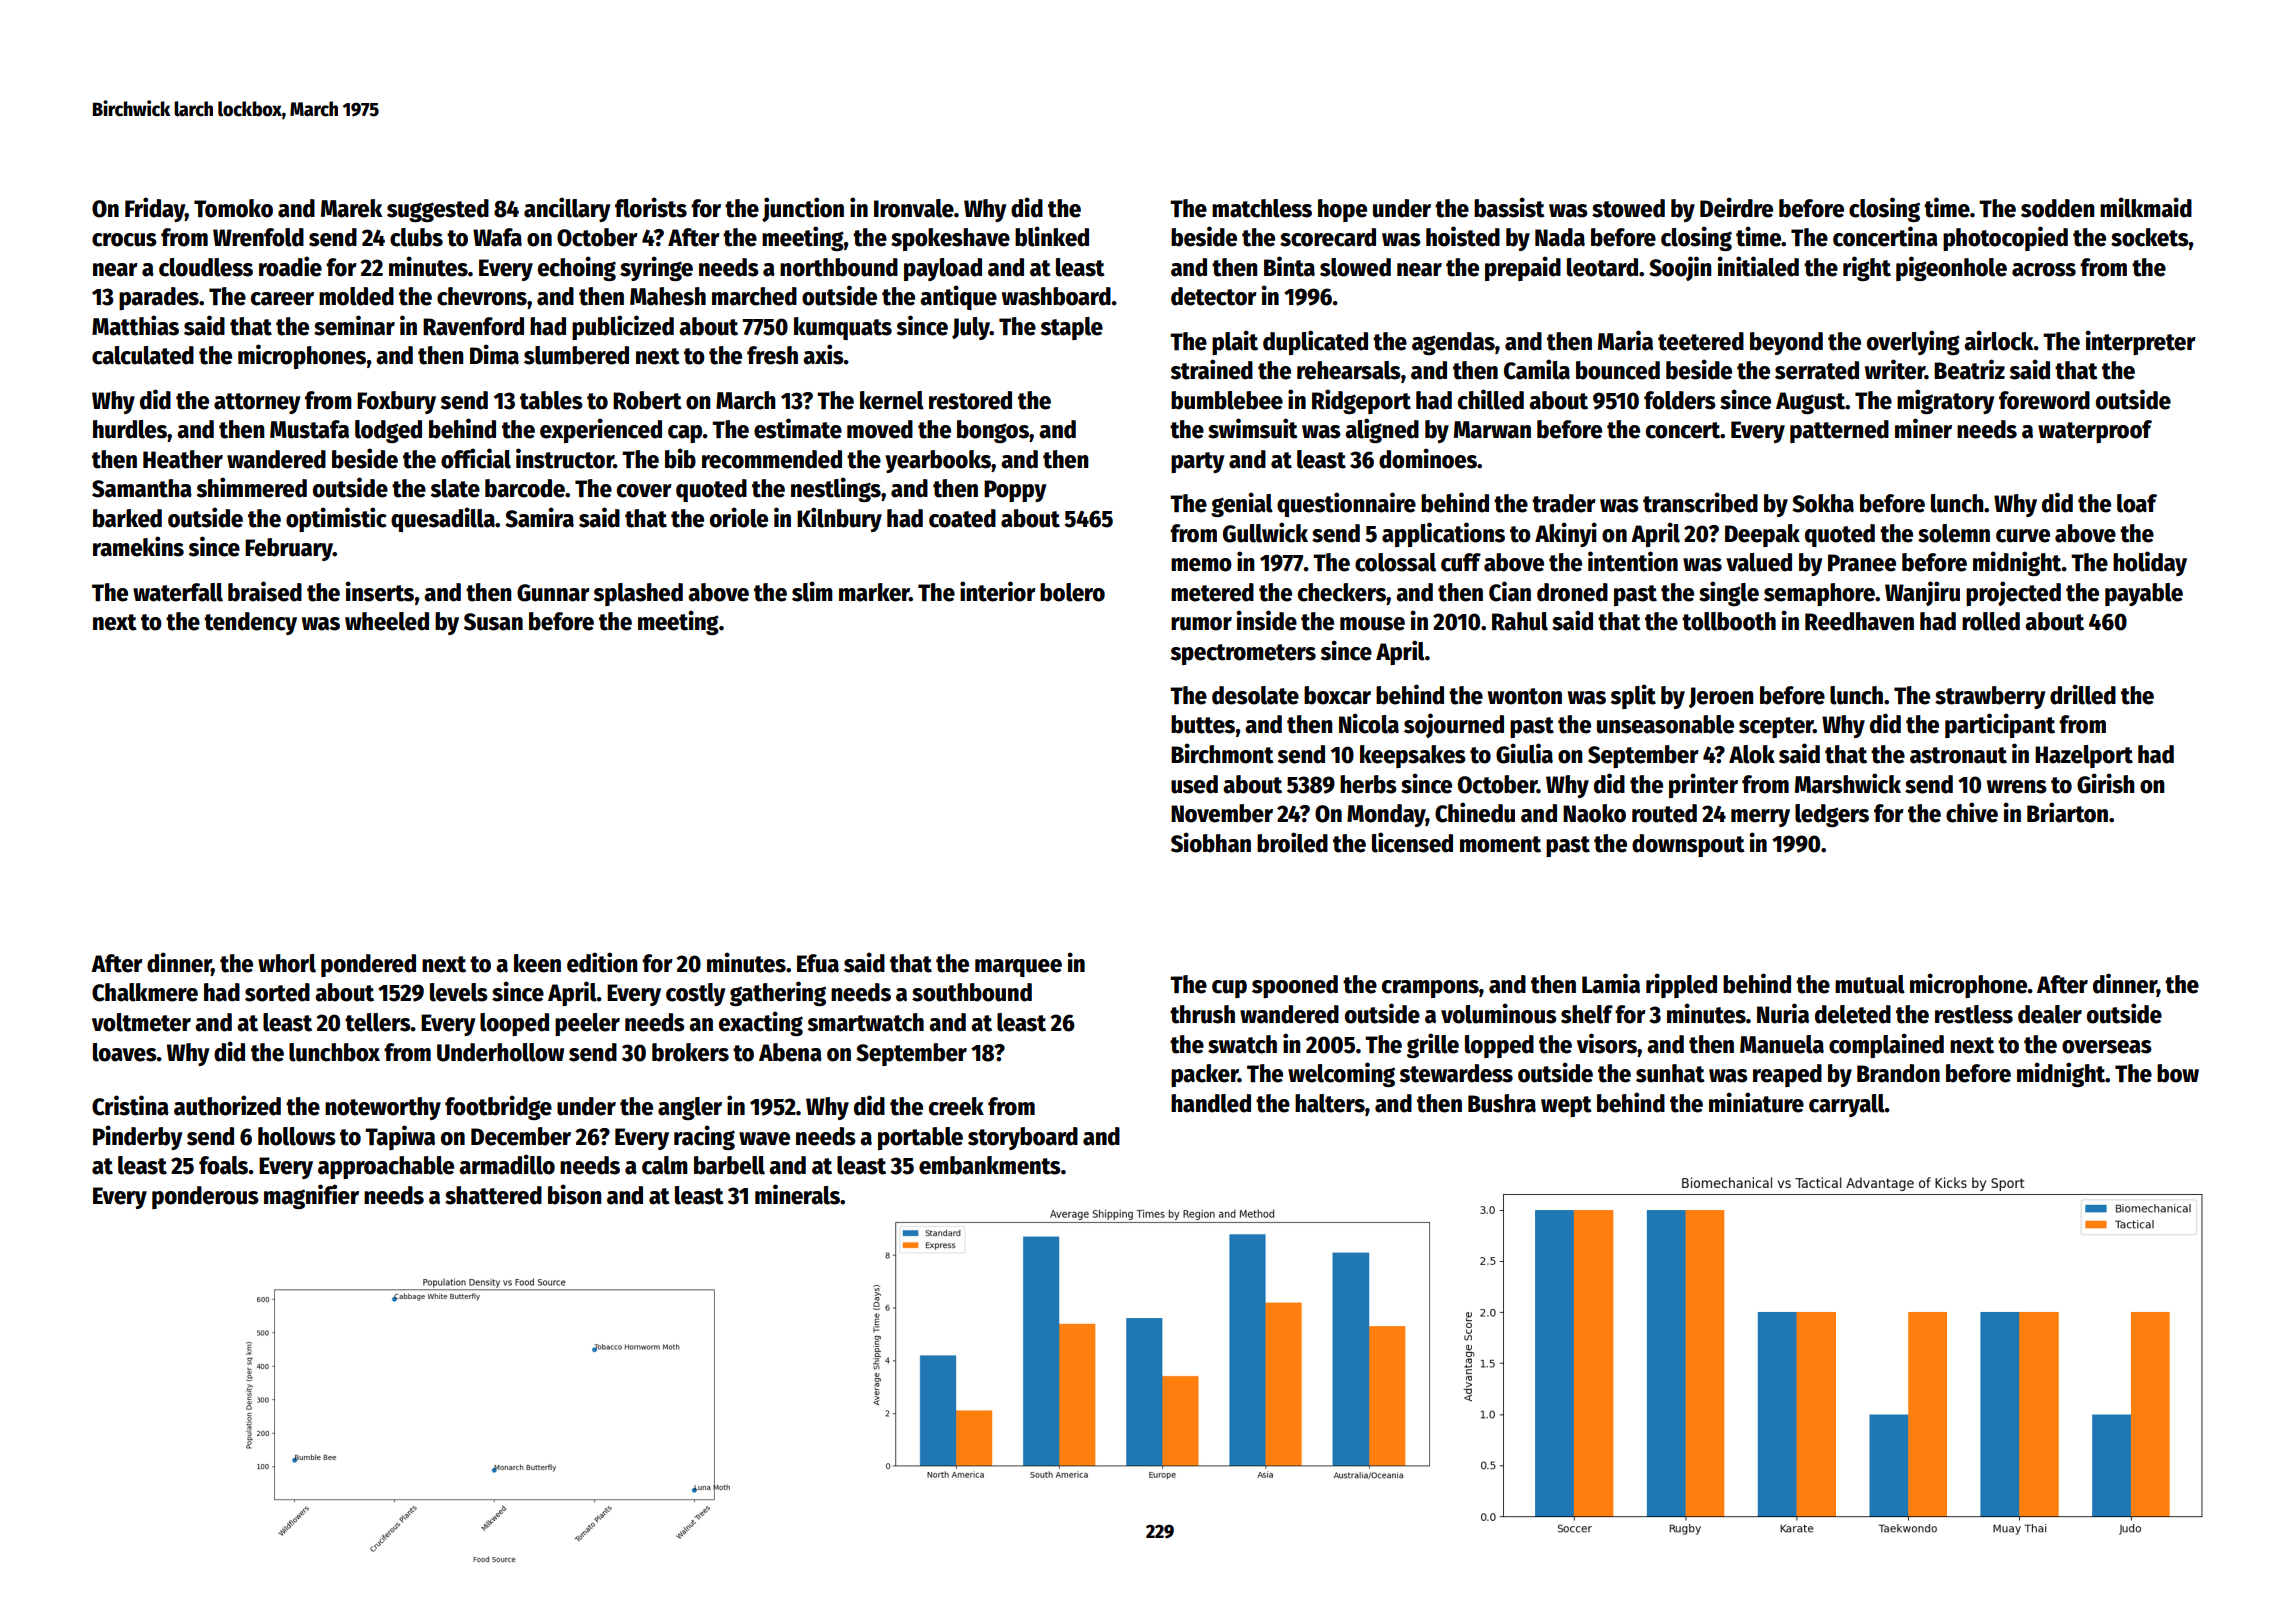 The height and width of the page is (1620, 2292). What do you see at coordinates (1072, 592) in the page?
I see `bolero` at bounding box center [1072, 592].
